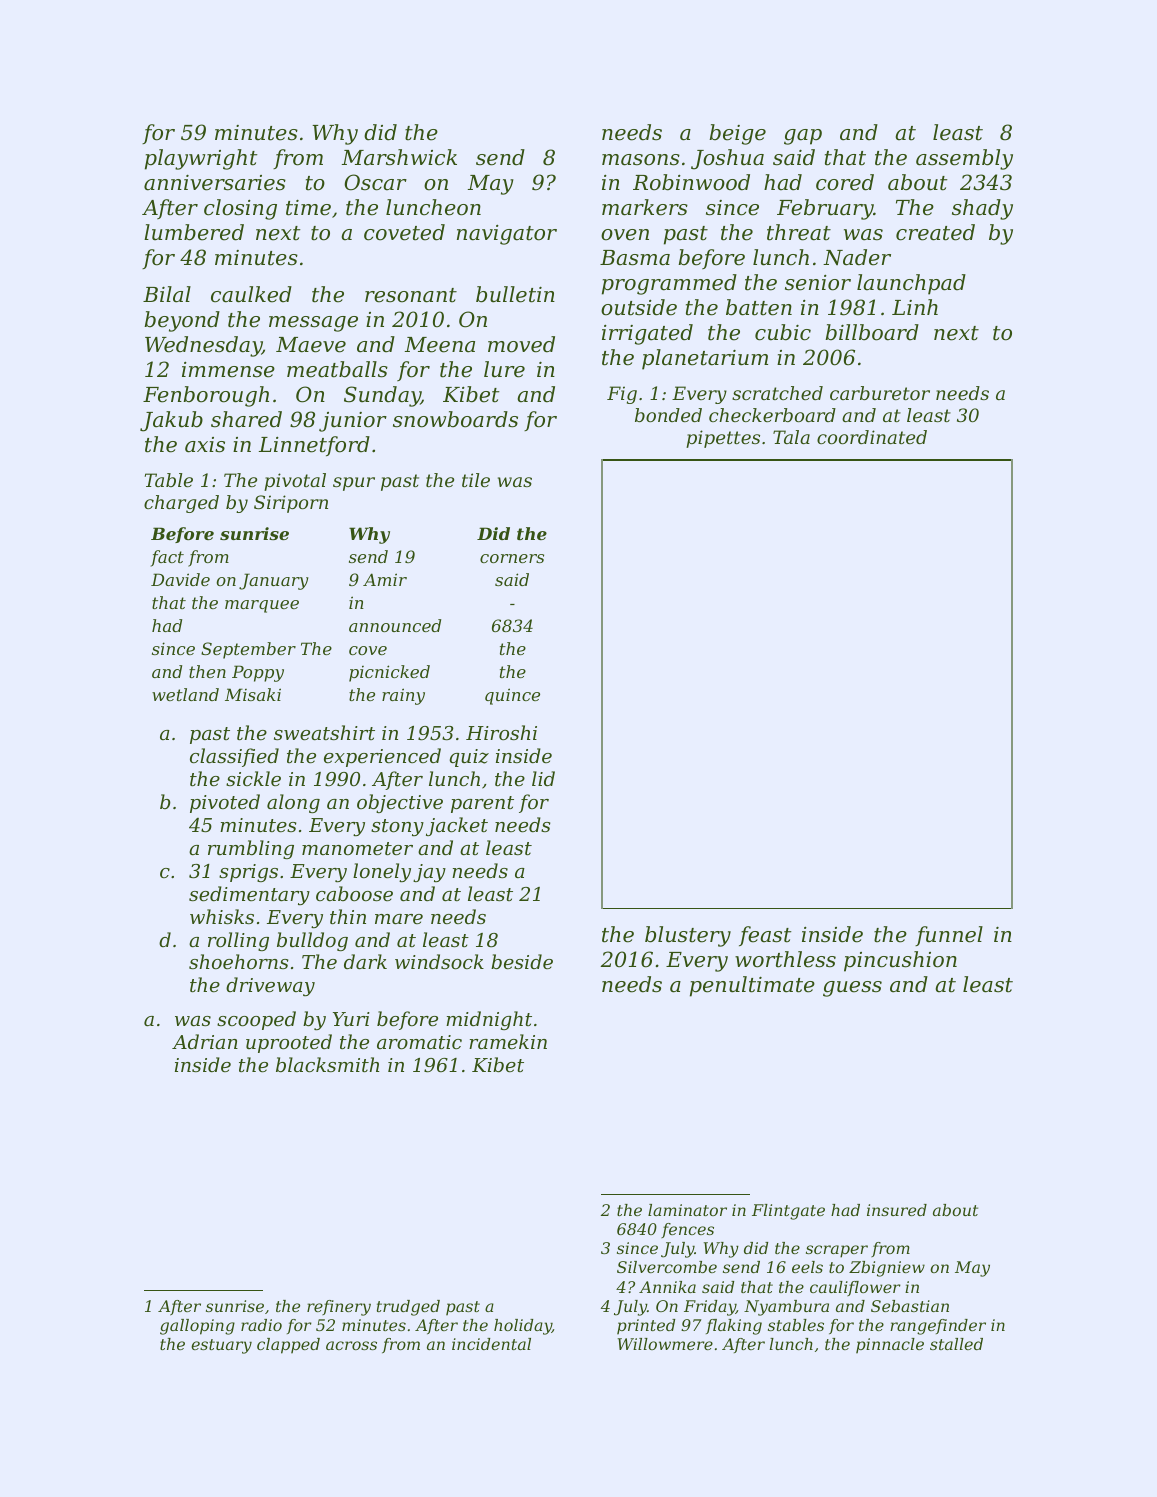  Describe the element at coordinates (351, 1345) in the page. I see `across` at that location.
